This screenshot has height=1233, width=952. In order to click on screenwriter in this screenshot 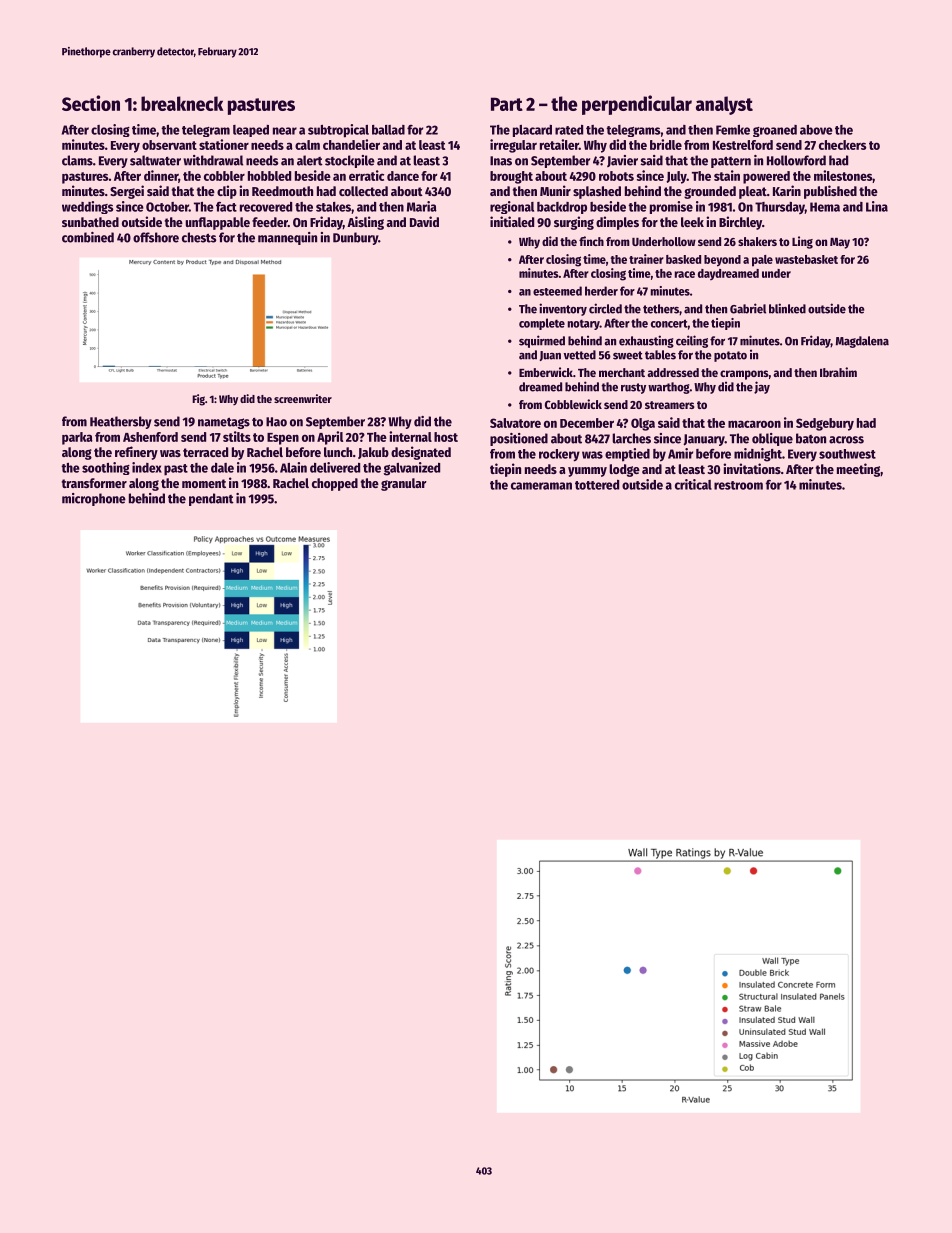, I will do `click(303, 398)`.
